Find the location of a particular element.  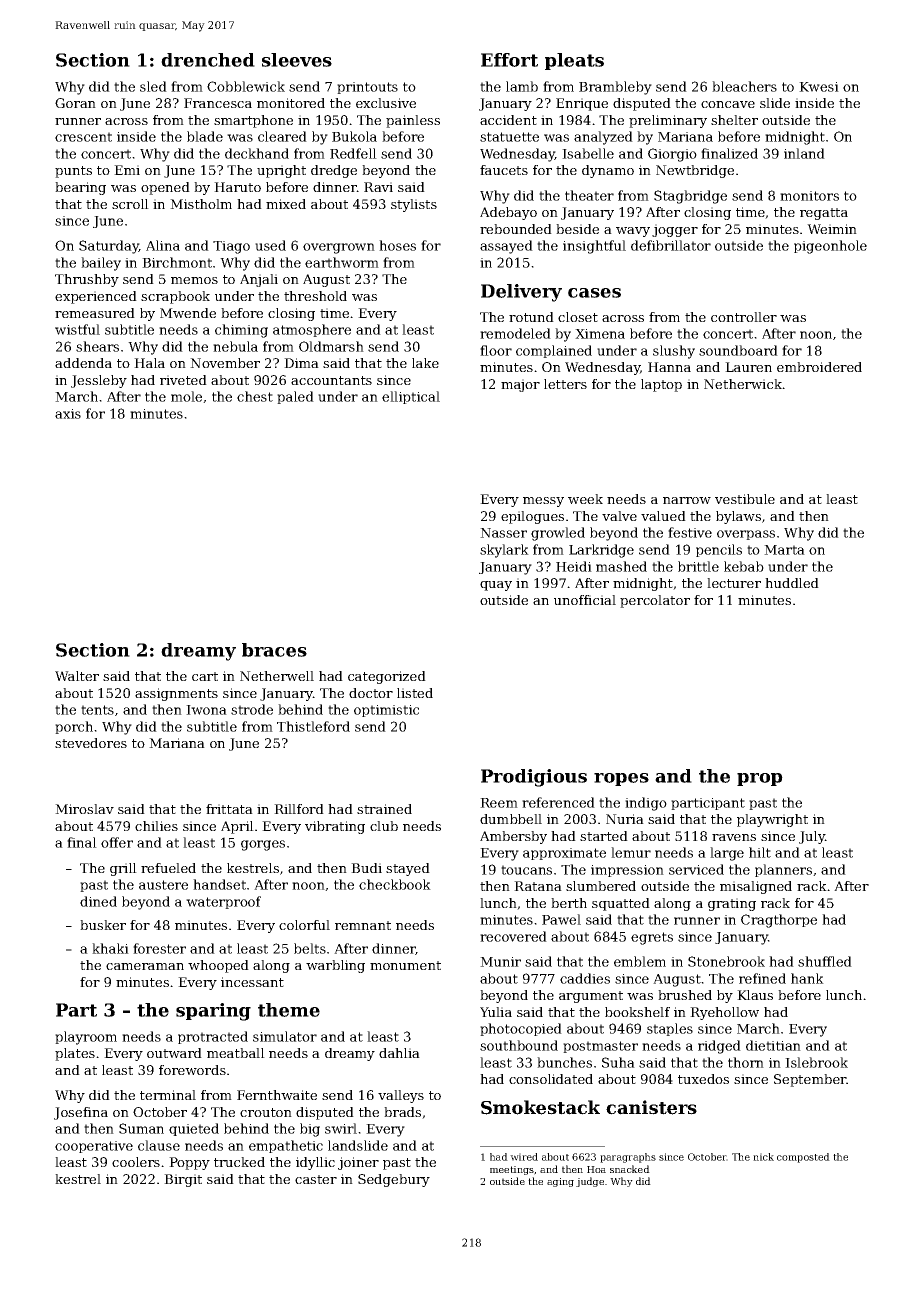

Brambleby is located at coordinates (615, 88).
